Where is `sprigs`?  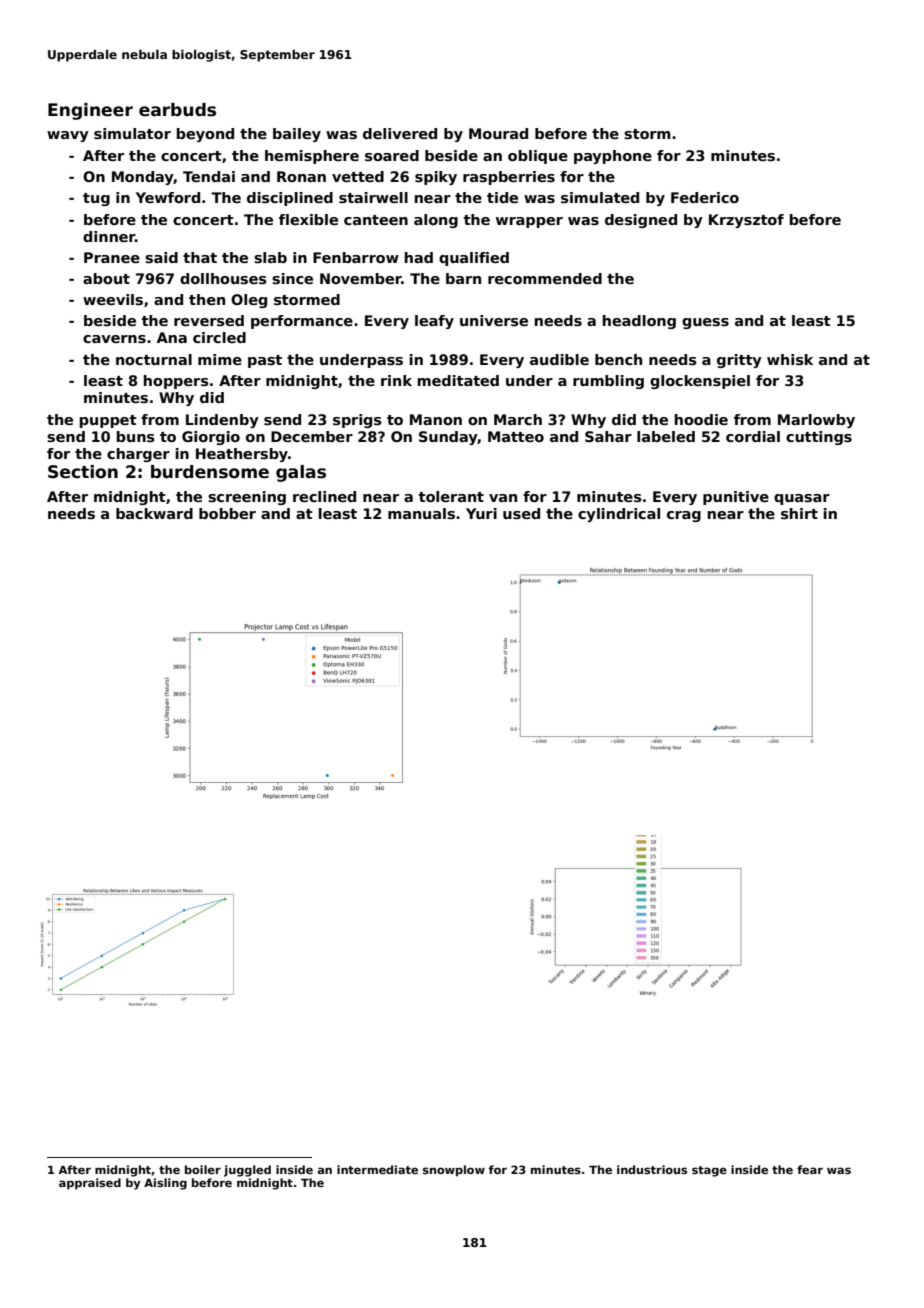
sprigs is located at coordinates (357, 421).
